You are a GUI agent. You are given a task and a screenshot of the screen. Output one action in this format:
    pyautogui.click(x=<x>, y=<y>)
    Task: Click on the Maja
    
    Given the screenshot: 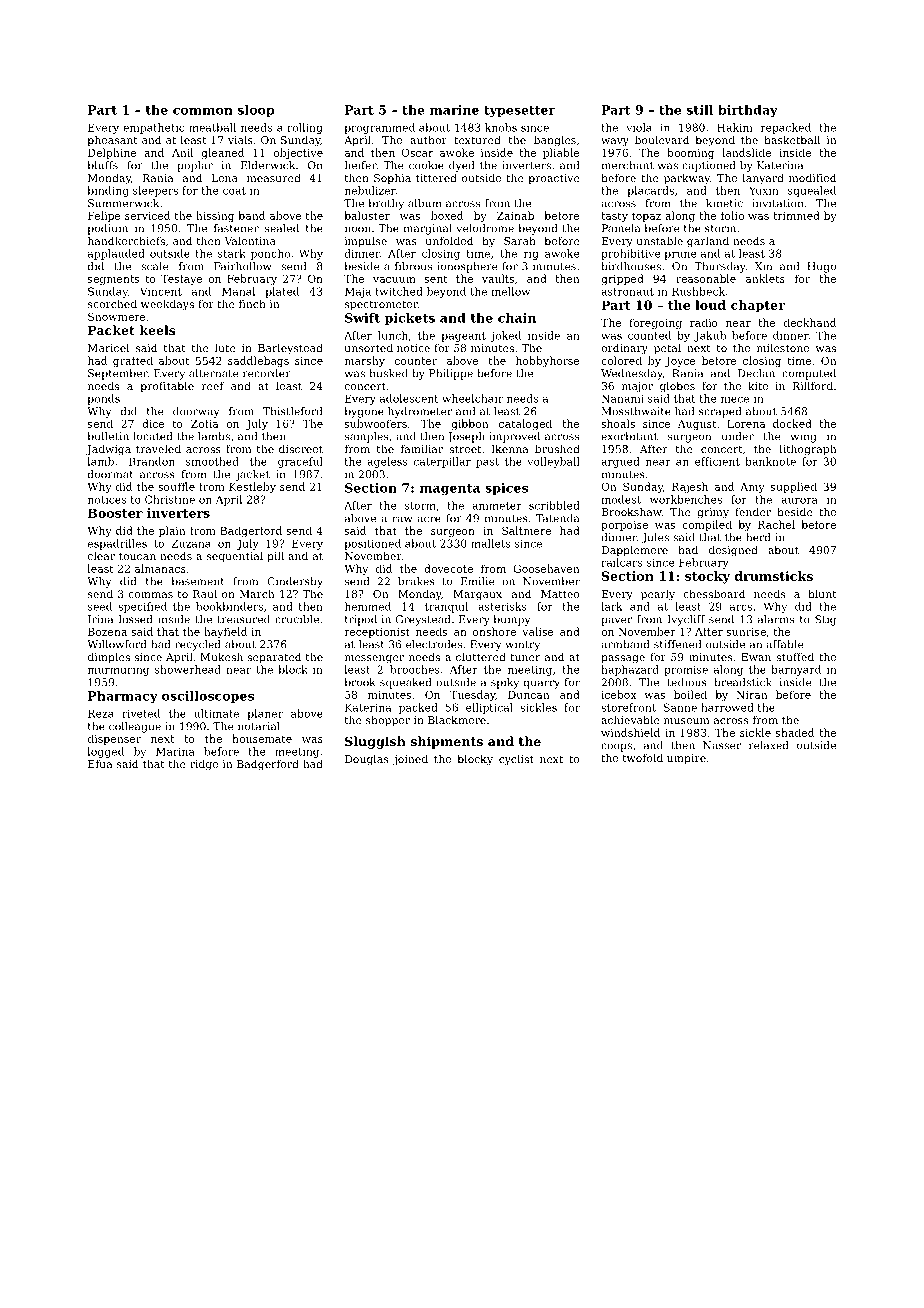 What is the action you would take?
    pyautogui.click(x=358, y=292)
